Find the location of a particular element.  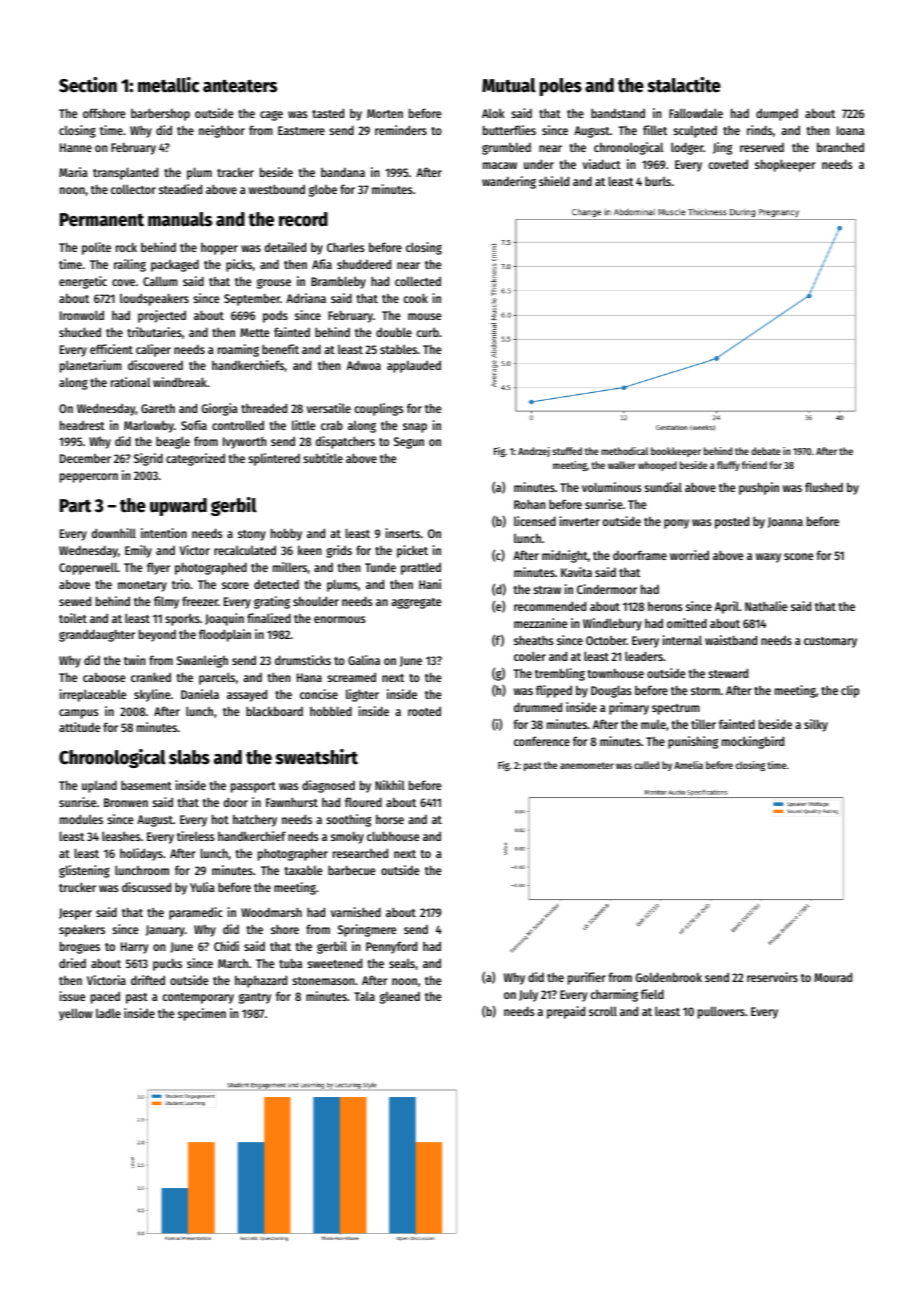

Jesper is located at coordinates (75, 914).
